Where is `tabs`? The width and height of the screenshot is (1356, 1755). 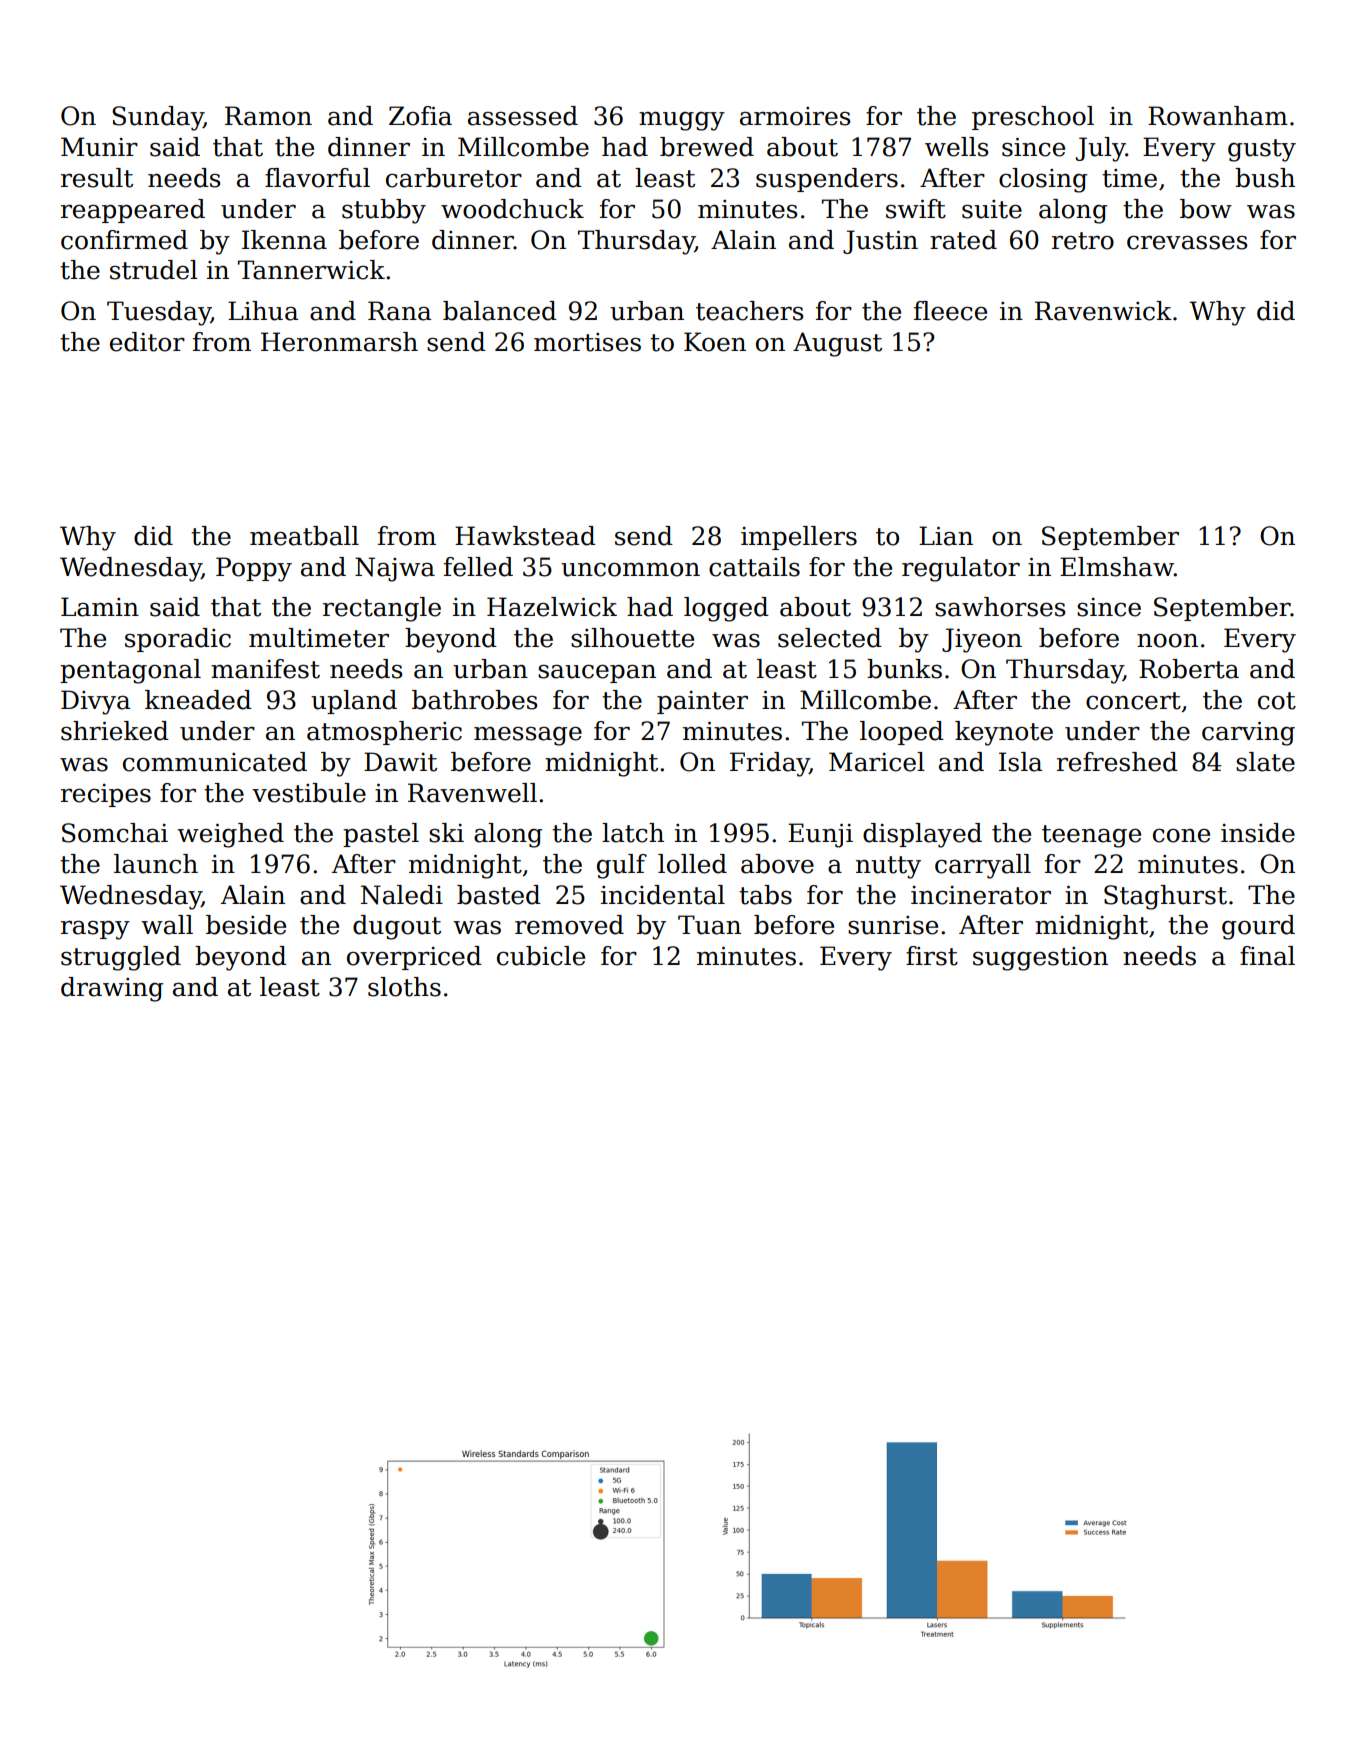 tabs is located at coordinates (765, 895).
